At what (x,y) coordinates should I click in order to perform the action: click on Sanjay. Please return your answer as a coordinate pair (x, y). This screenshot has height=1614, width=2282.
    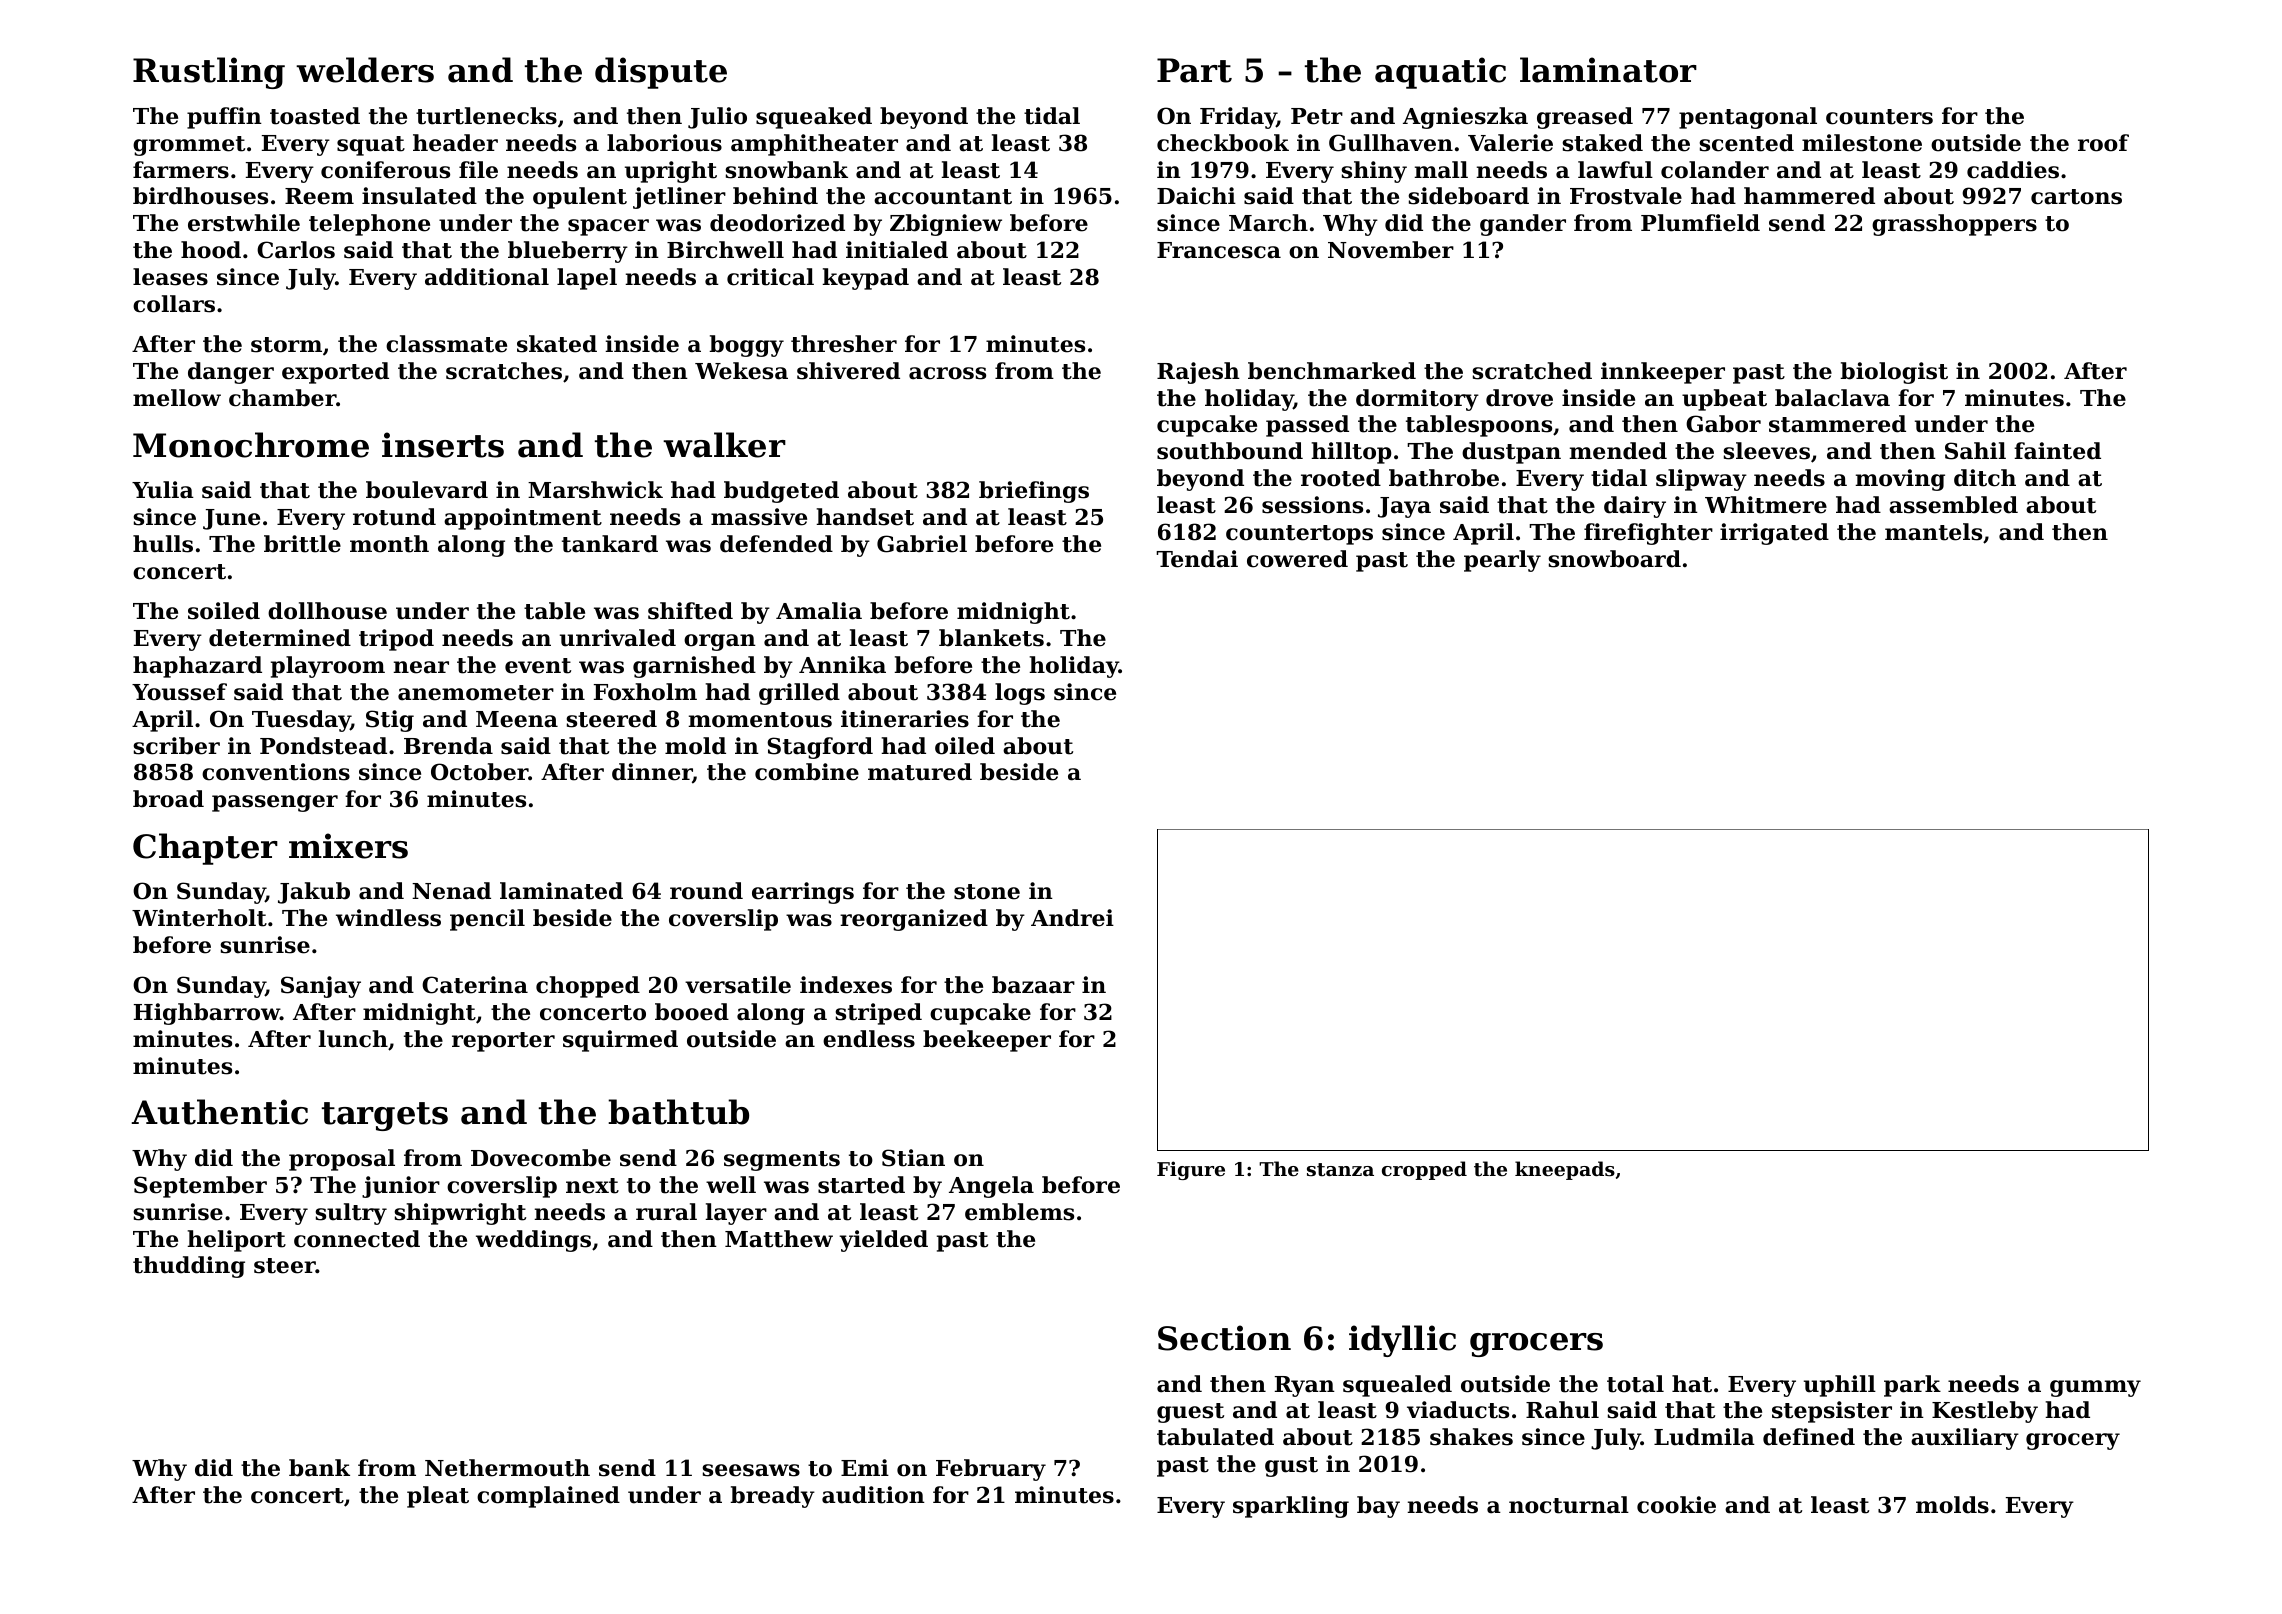
    Looking at the image, I should click on (321, 987).
